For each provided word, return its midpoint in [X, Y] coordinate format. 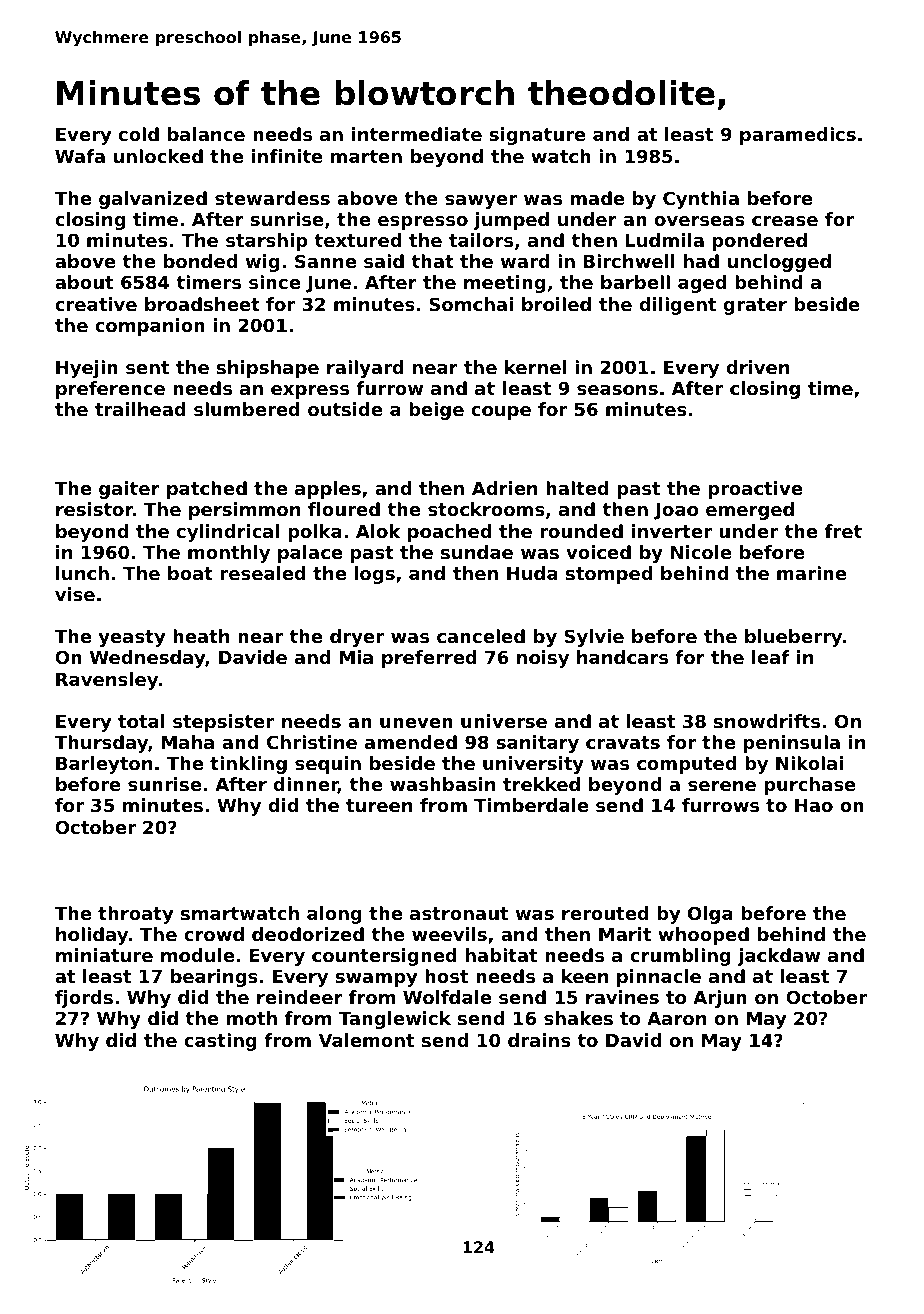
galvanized [153, 200]
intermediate [417, 134]
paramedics [798, 136]
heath [201, 636]
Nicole [701, 552]
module [197, 955]
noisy [543, 659]
